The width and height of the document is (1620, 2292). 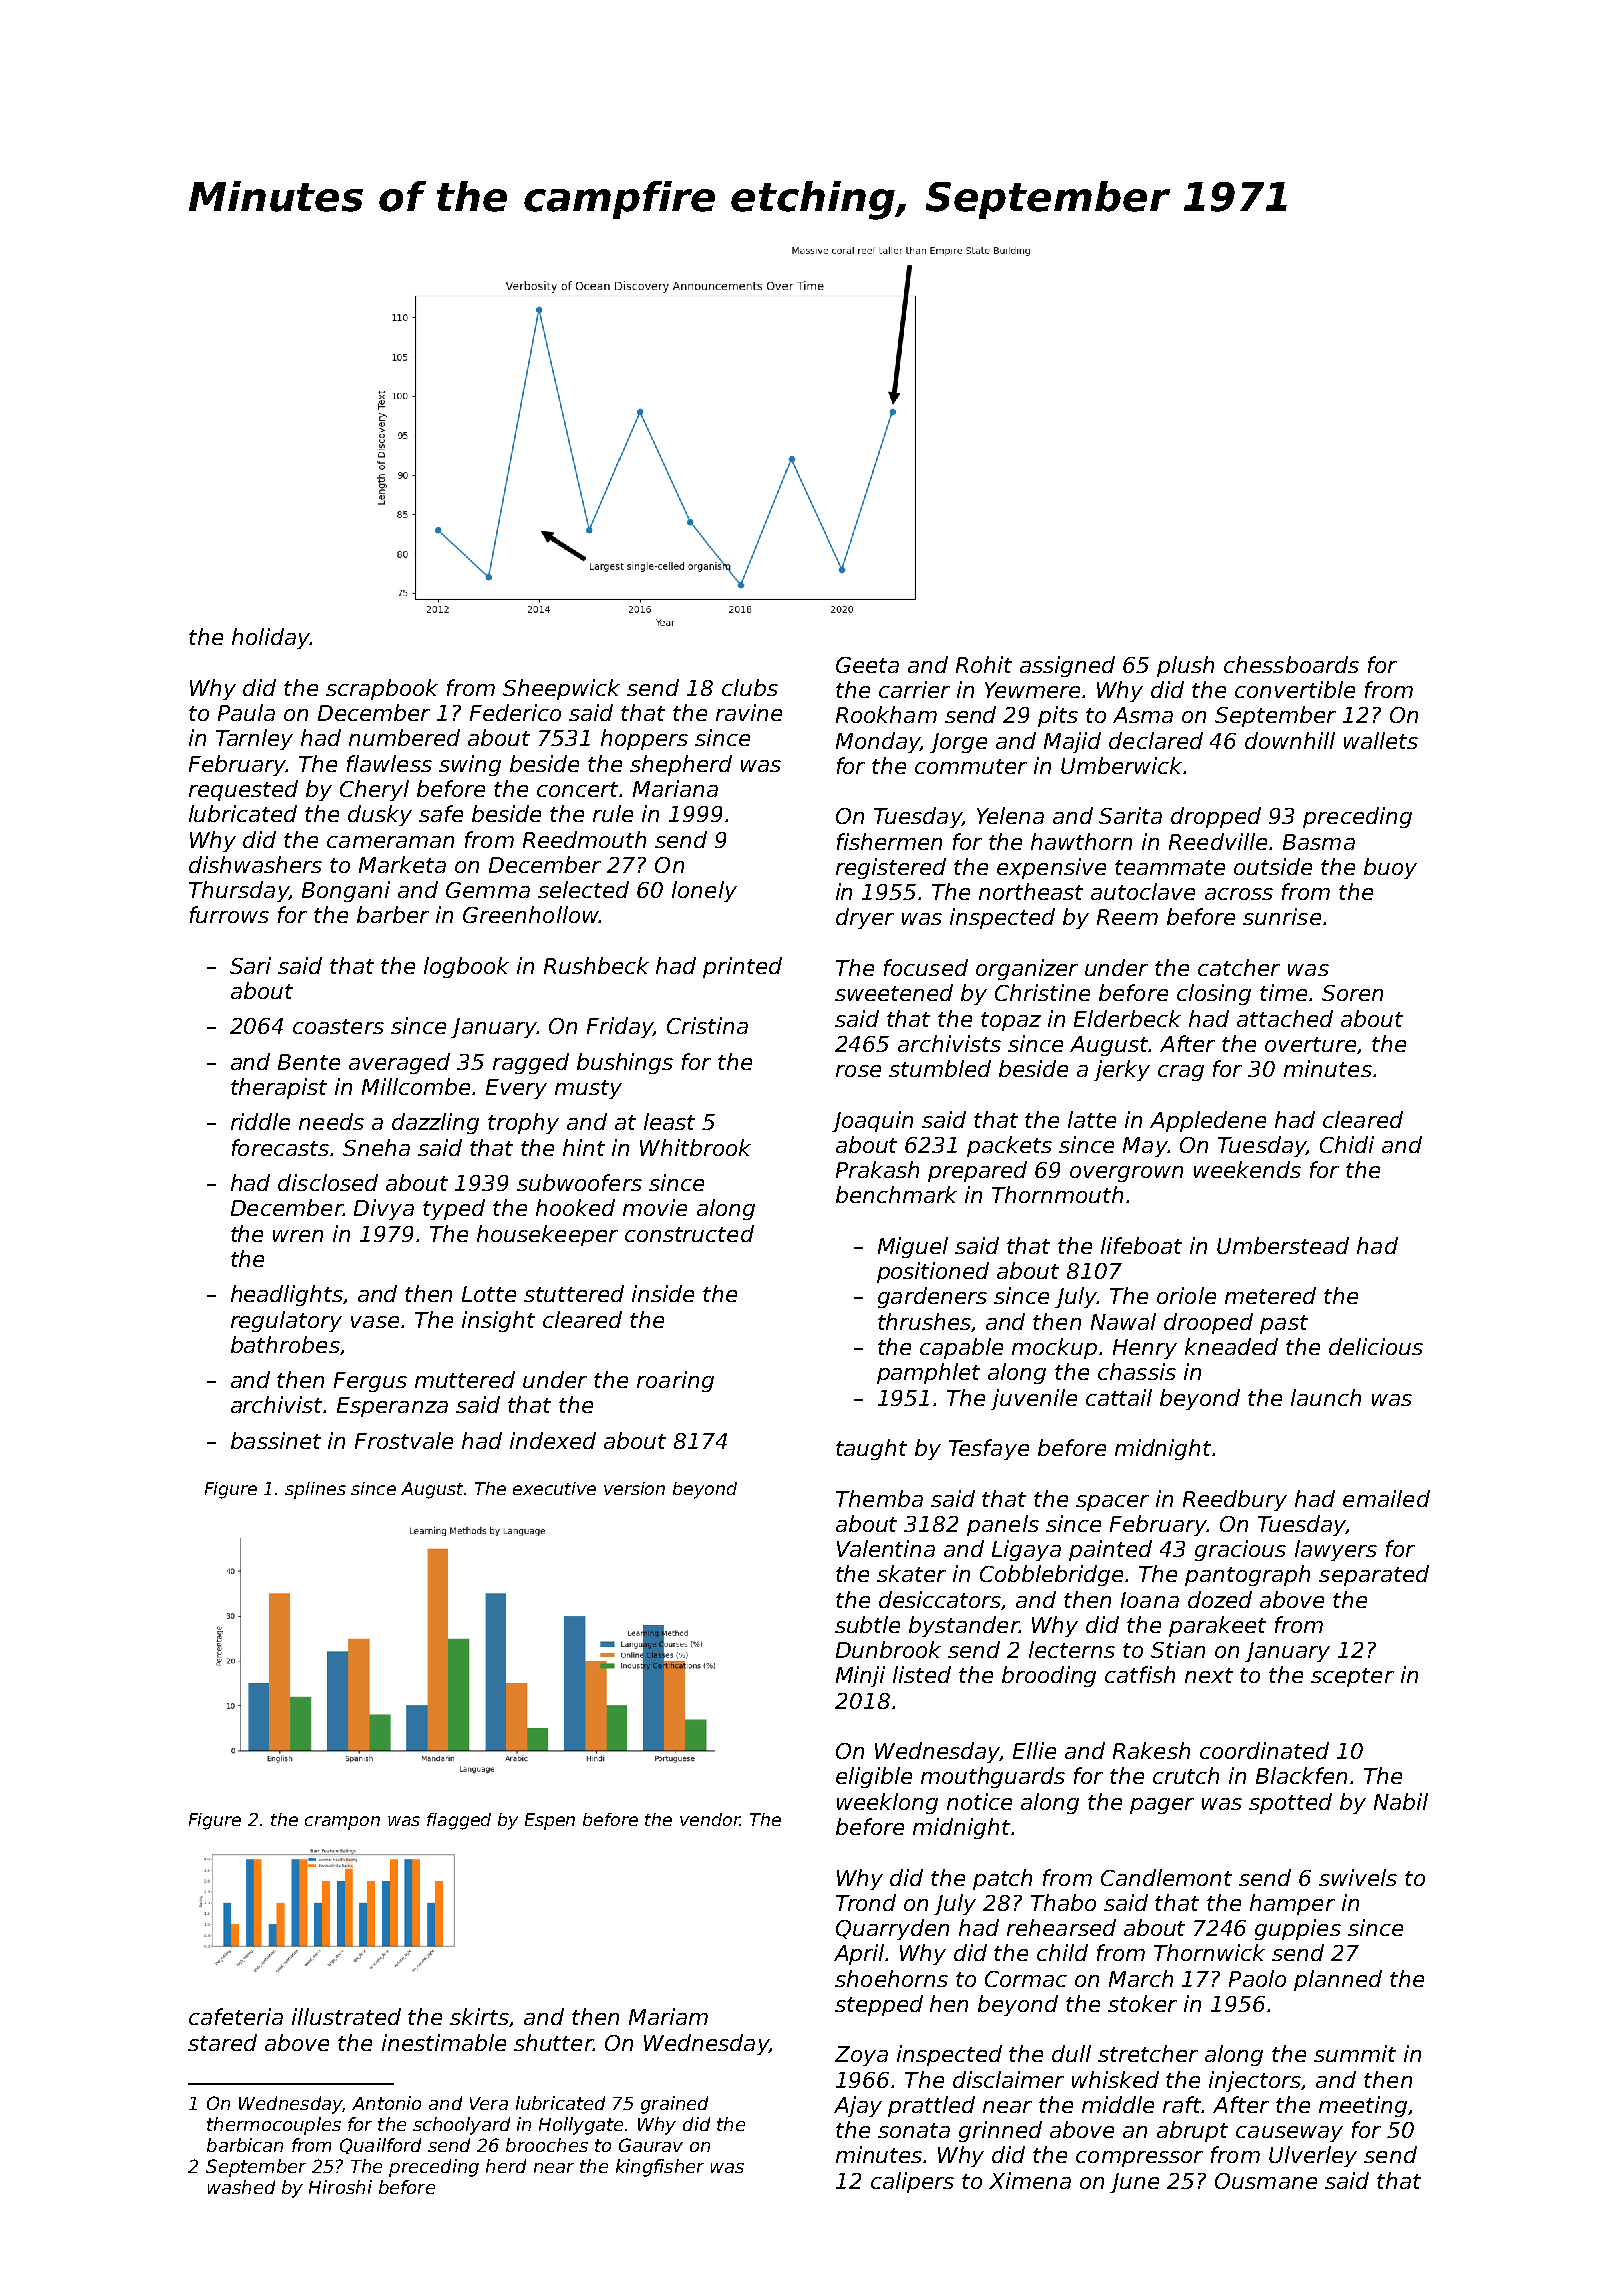 What do you see at coordinates (255, 864) in the document?
I see `dishwashers` at bounding box center [255, 864].
